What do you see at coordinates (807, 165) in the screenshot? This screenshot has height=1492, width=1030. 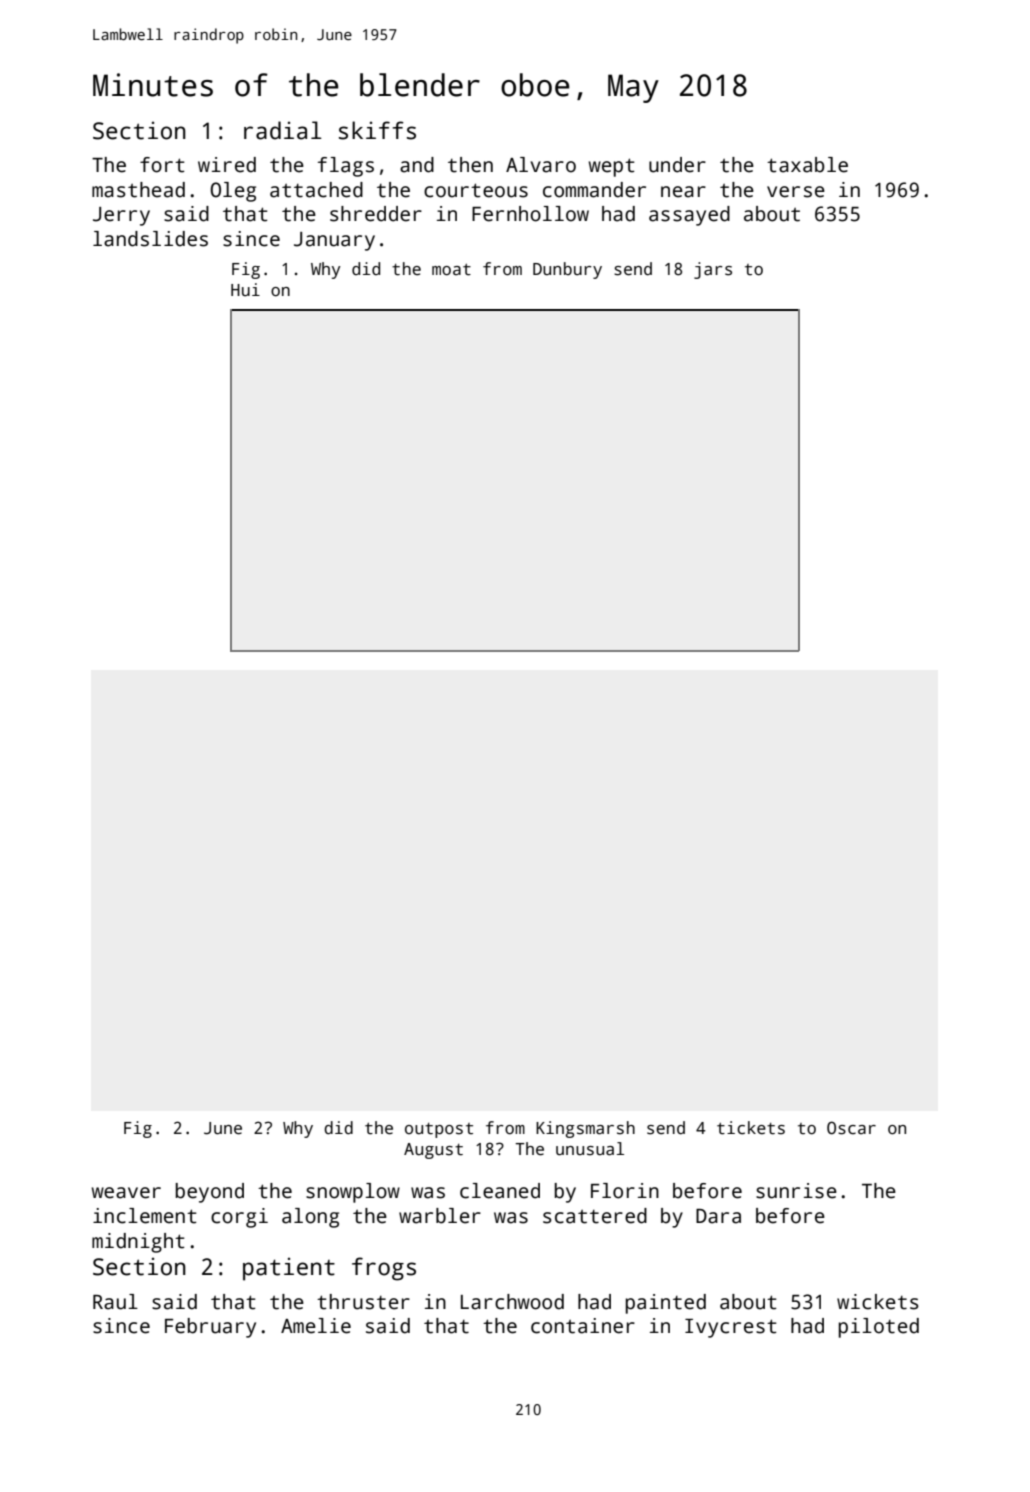 I see `taxable` at bounding box center [807, 165].
